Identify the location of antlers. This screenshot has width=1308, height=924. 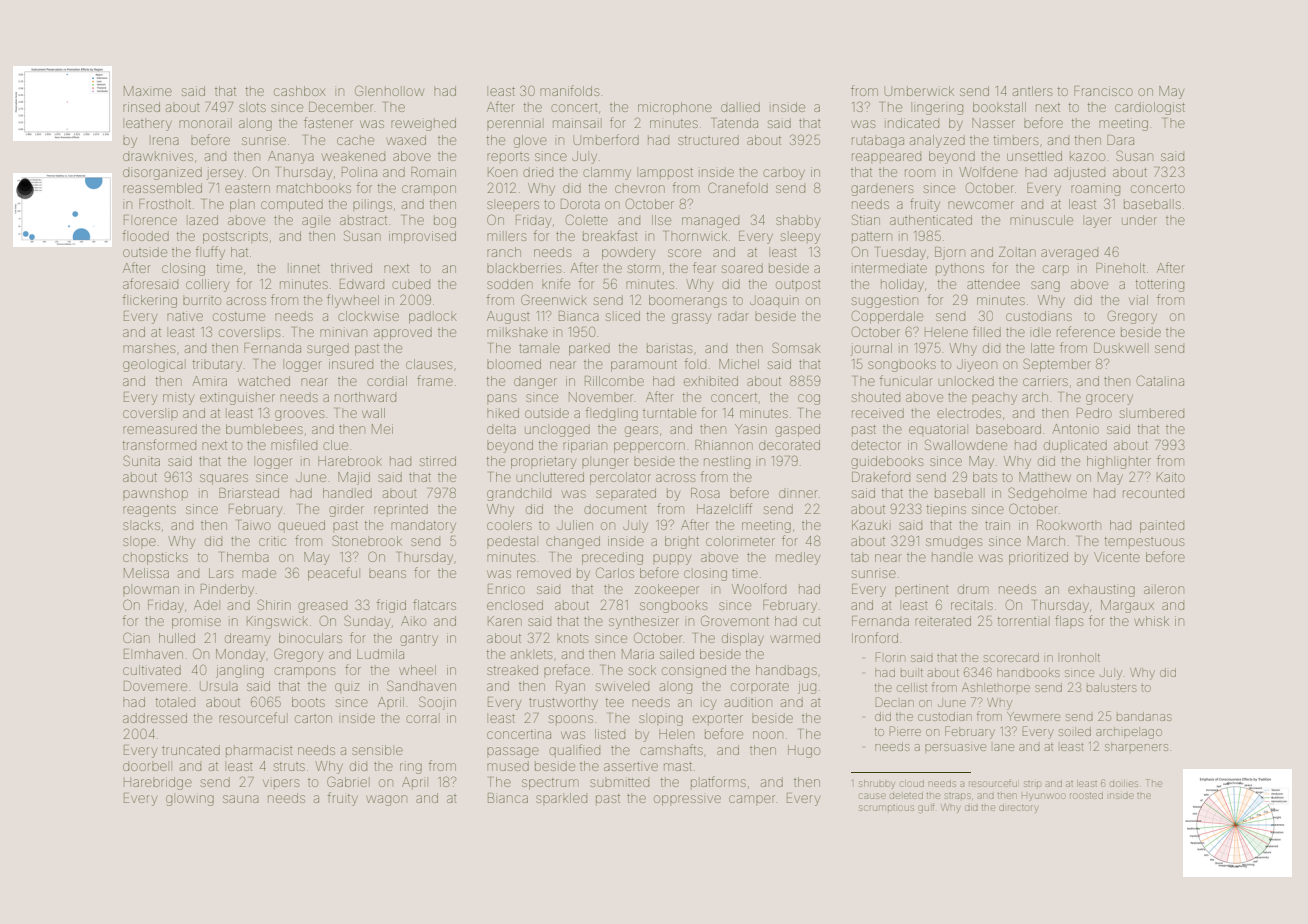
(1032, 91).
